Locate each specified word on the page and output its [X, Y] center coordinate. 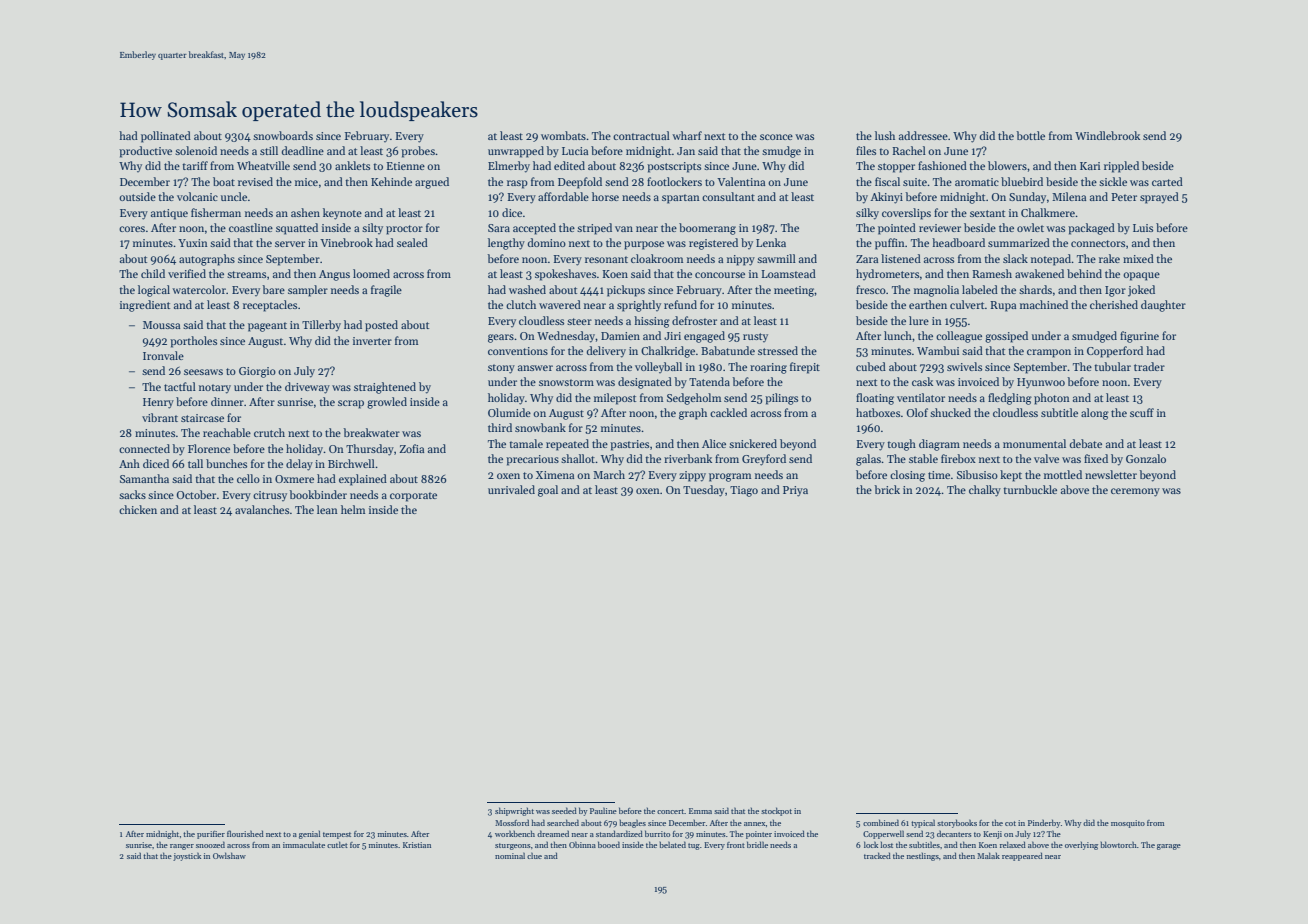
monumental [1034, 443]
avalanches [262, 509]
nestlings [923, 857]
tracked [877, 855]
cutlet [337, 844]
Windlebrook [1107, 135]
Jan [686, 151]
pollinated [166, 137]
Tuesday [704, 491]
